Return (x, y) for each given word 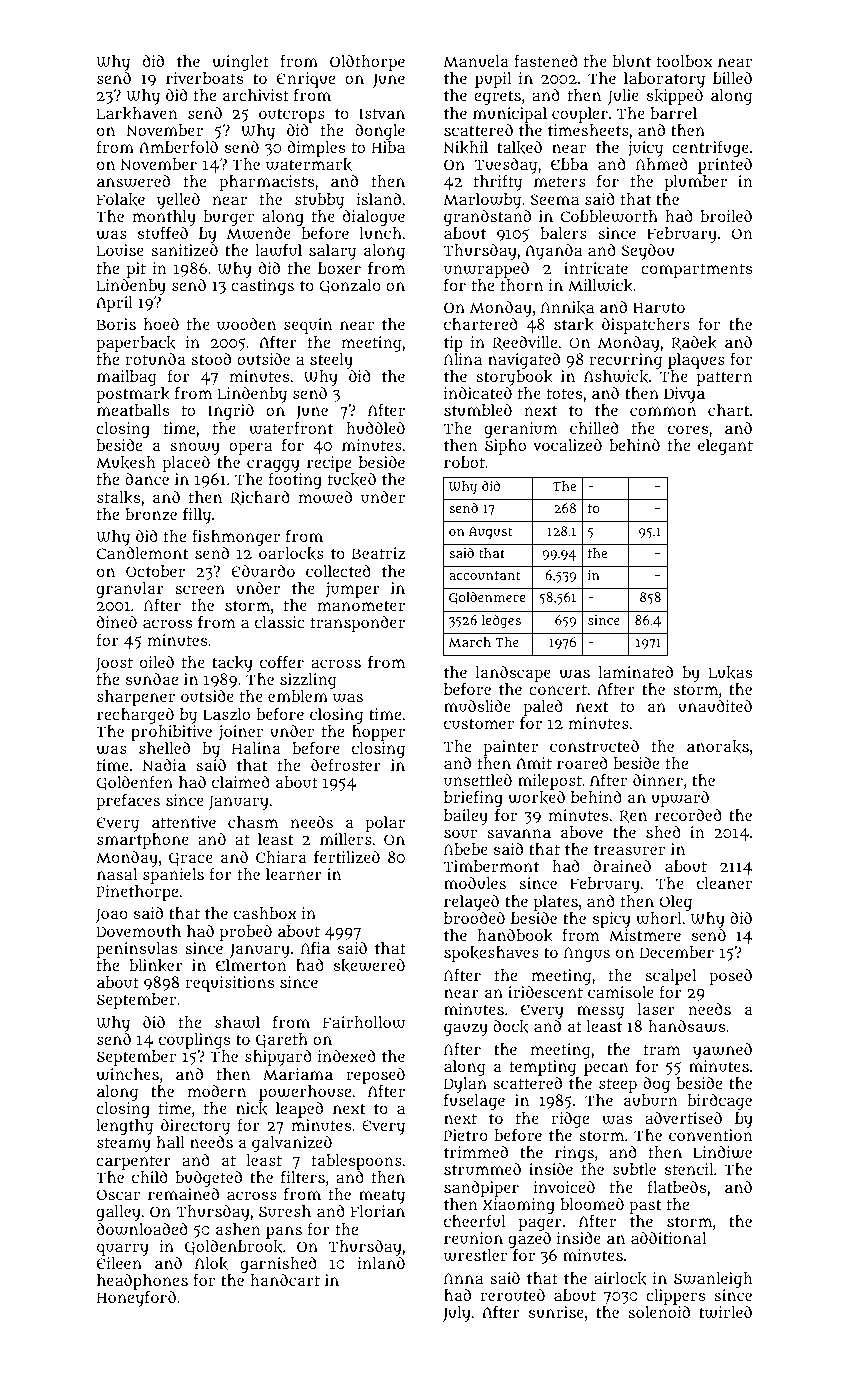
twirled (725, 1312)
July (456, 1314)
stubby (319, 201)
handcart (285, 1280)
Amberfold (178, 146)
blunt (632, 61)
